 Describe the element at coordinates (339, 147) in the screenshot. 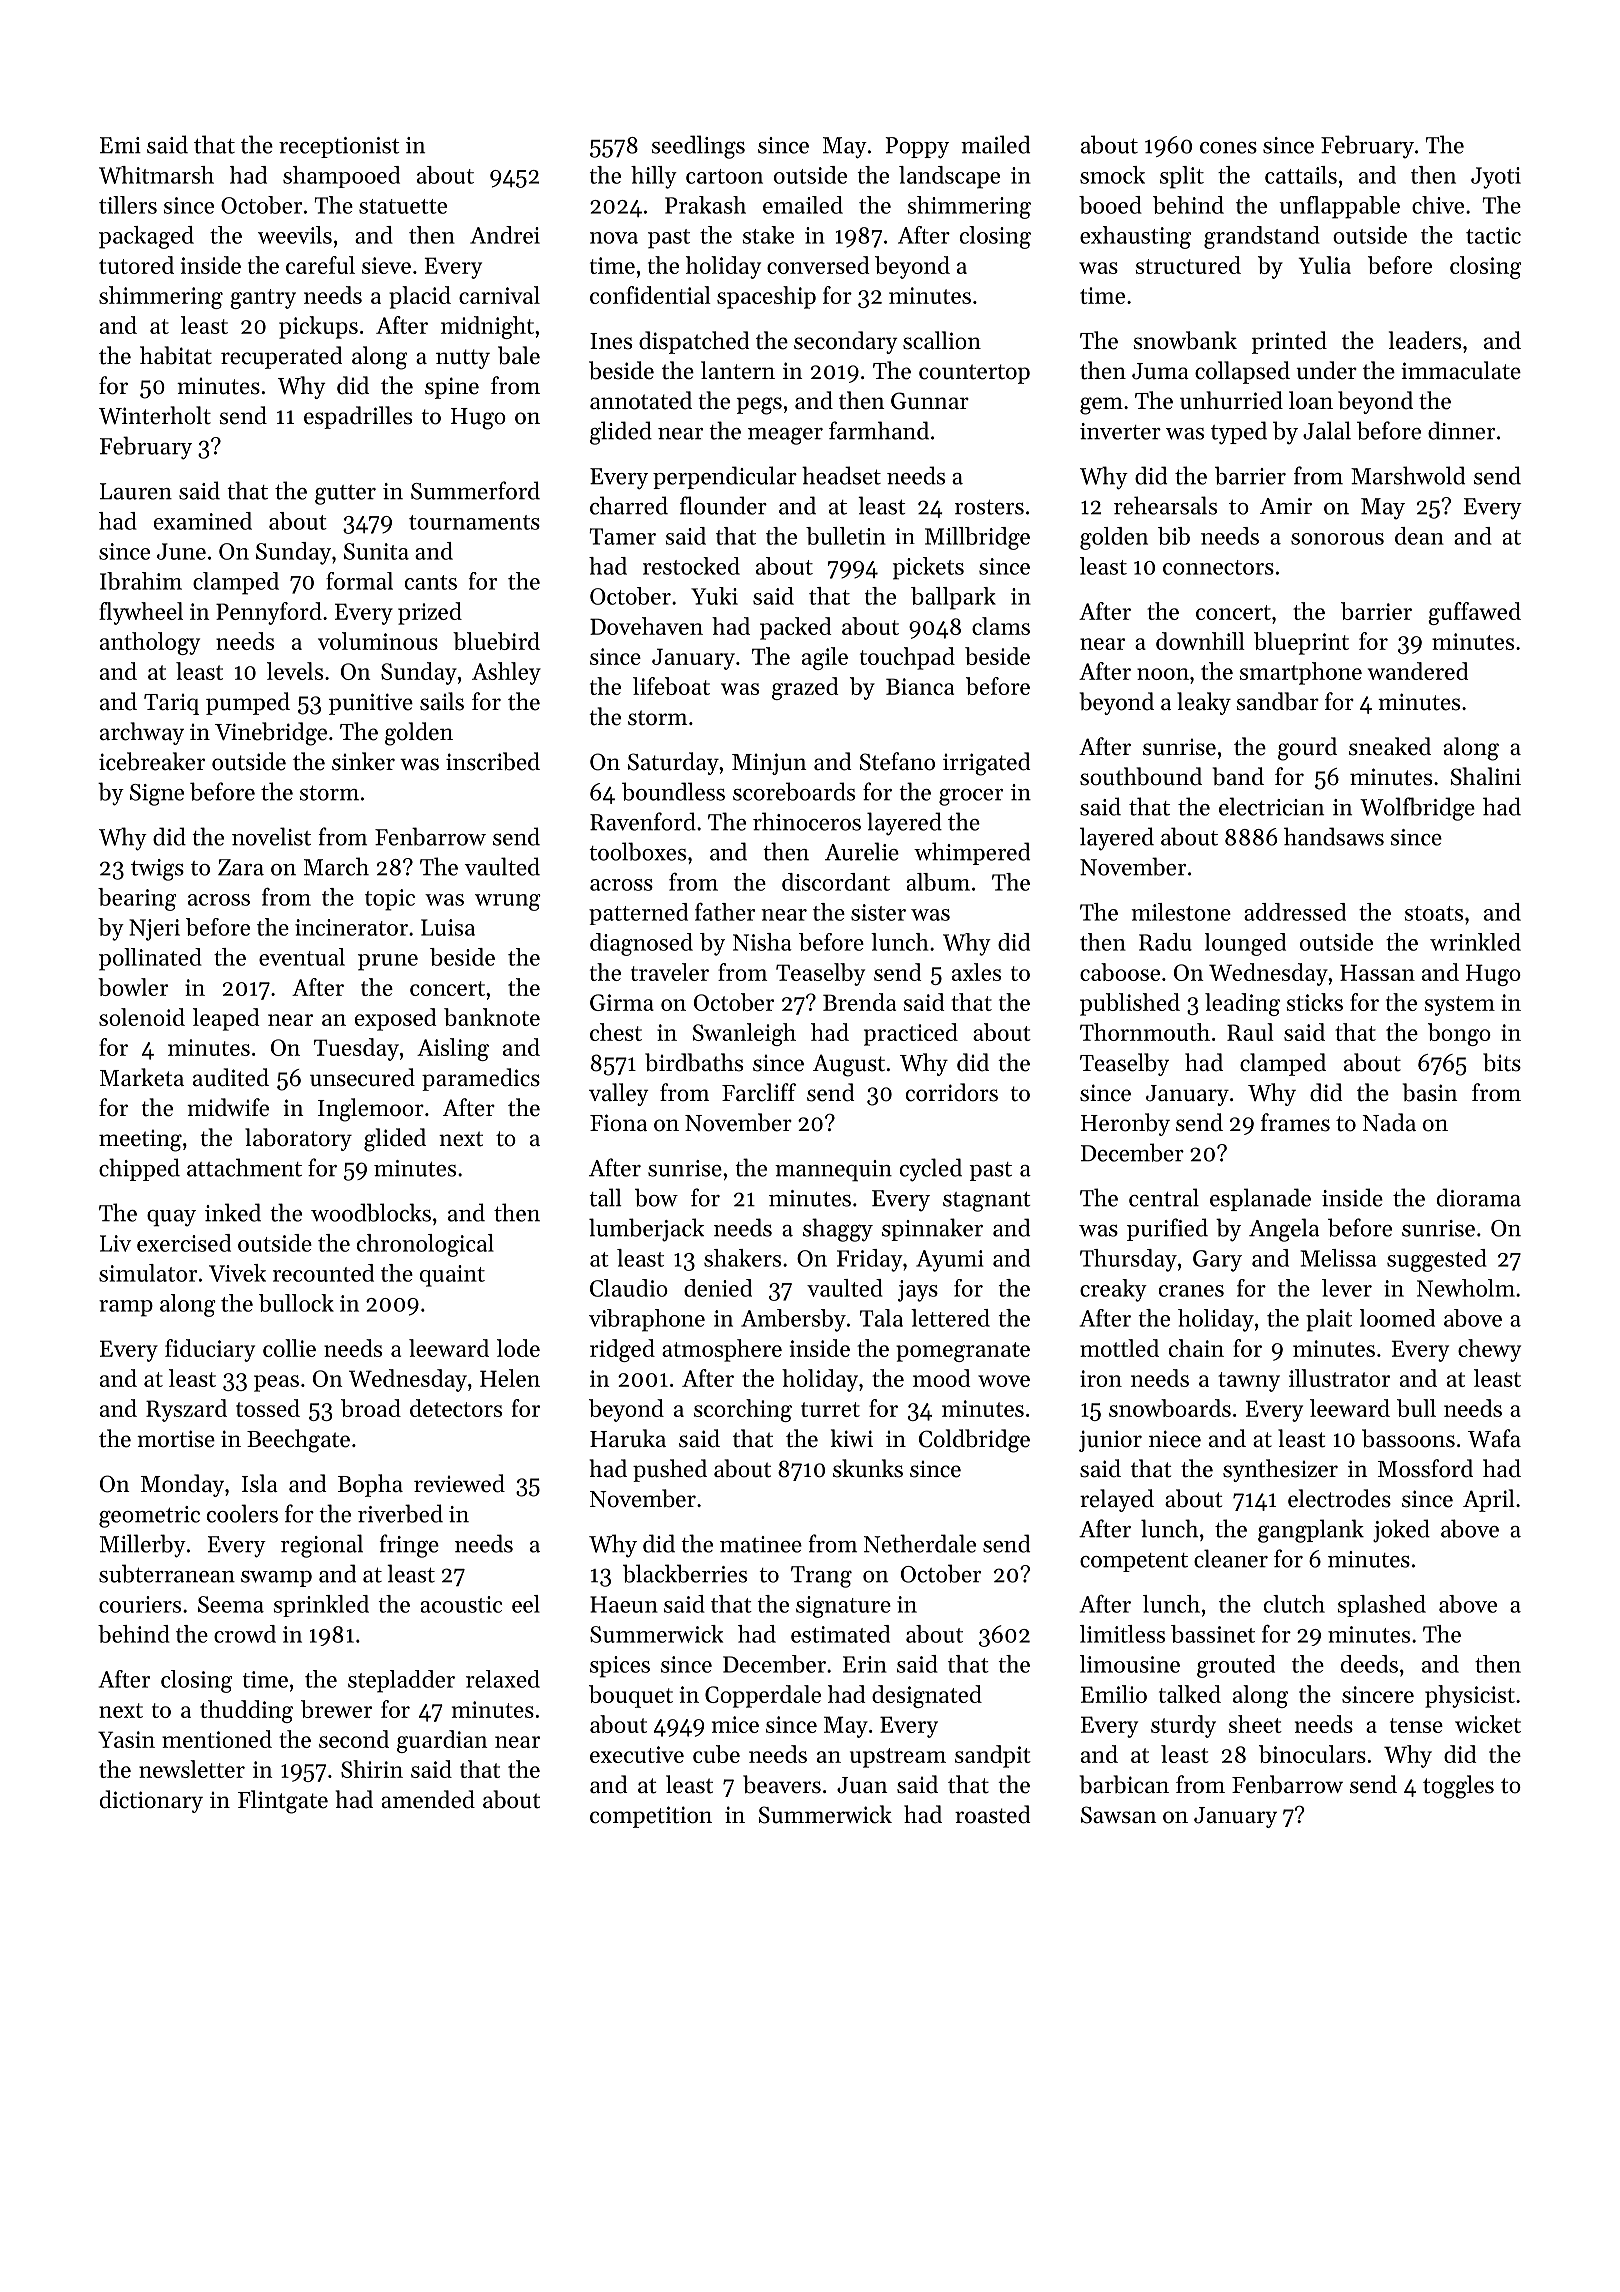

I see `receptionist` at that location.
